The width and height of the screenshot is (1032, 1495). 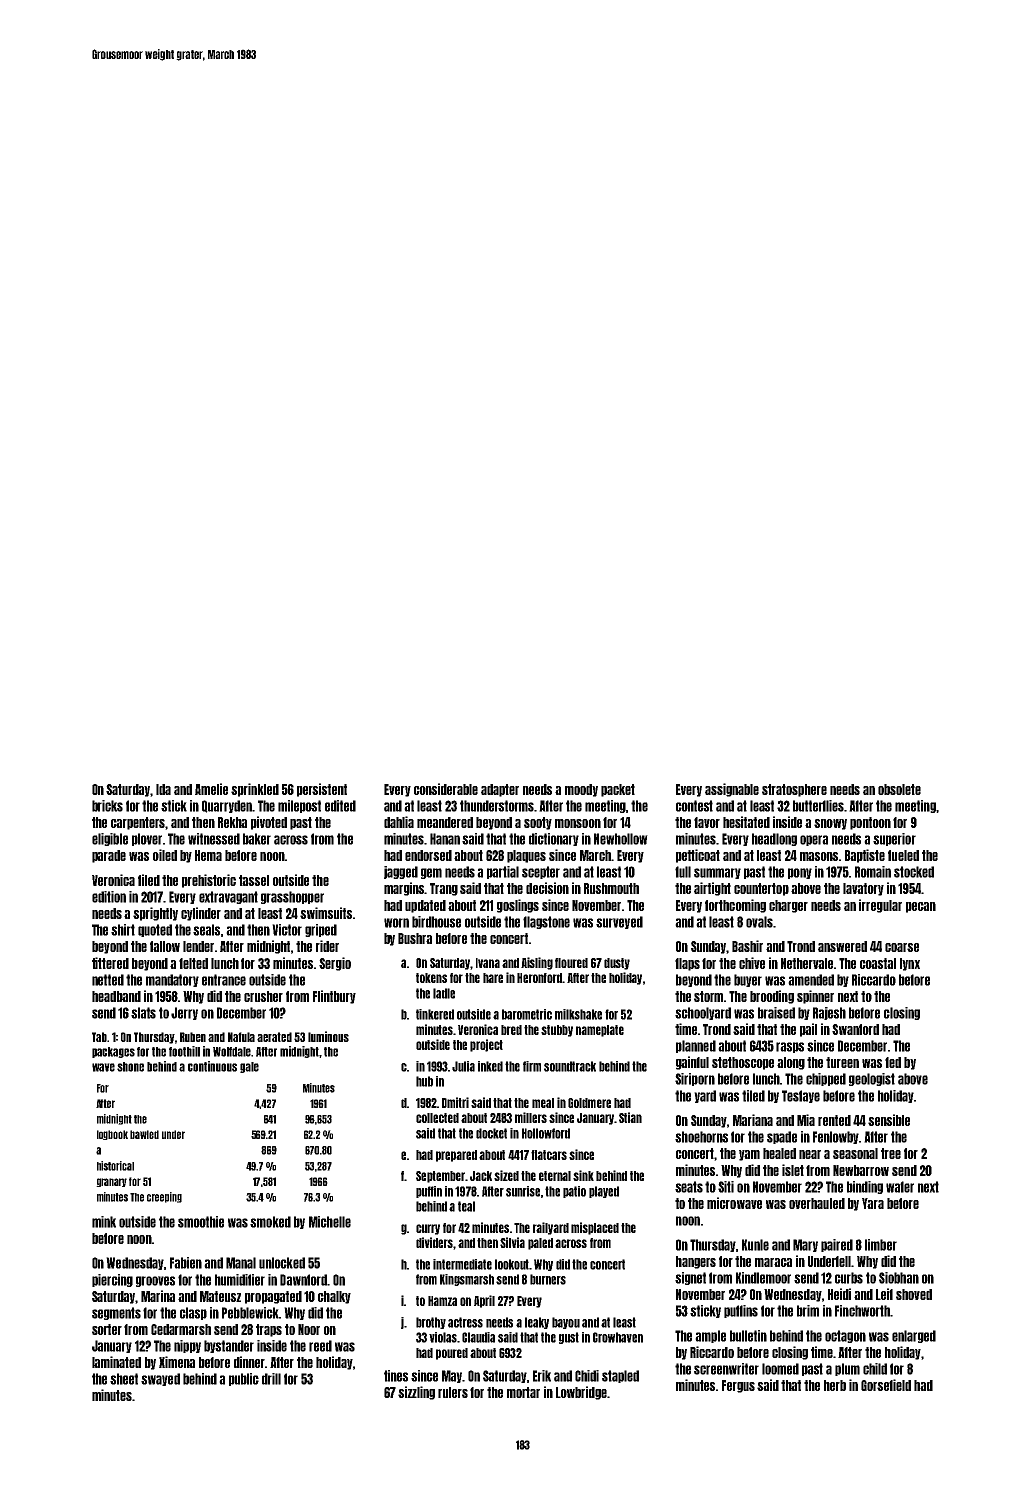 I want to click on Kunle, so click(x=755, y=1245).
